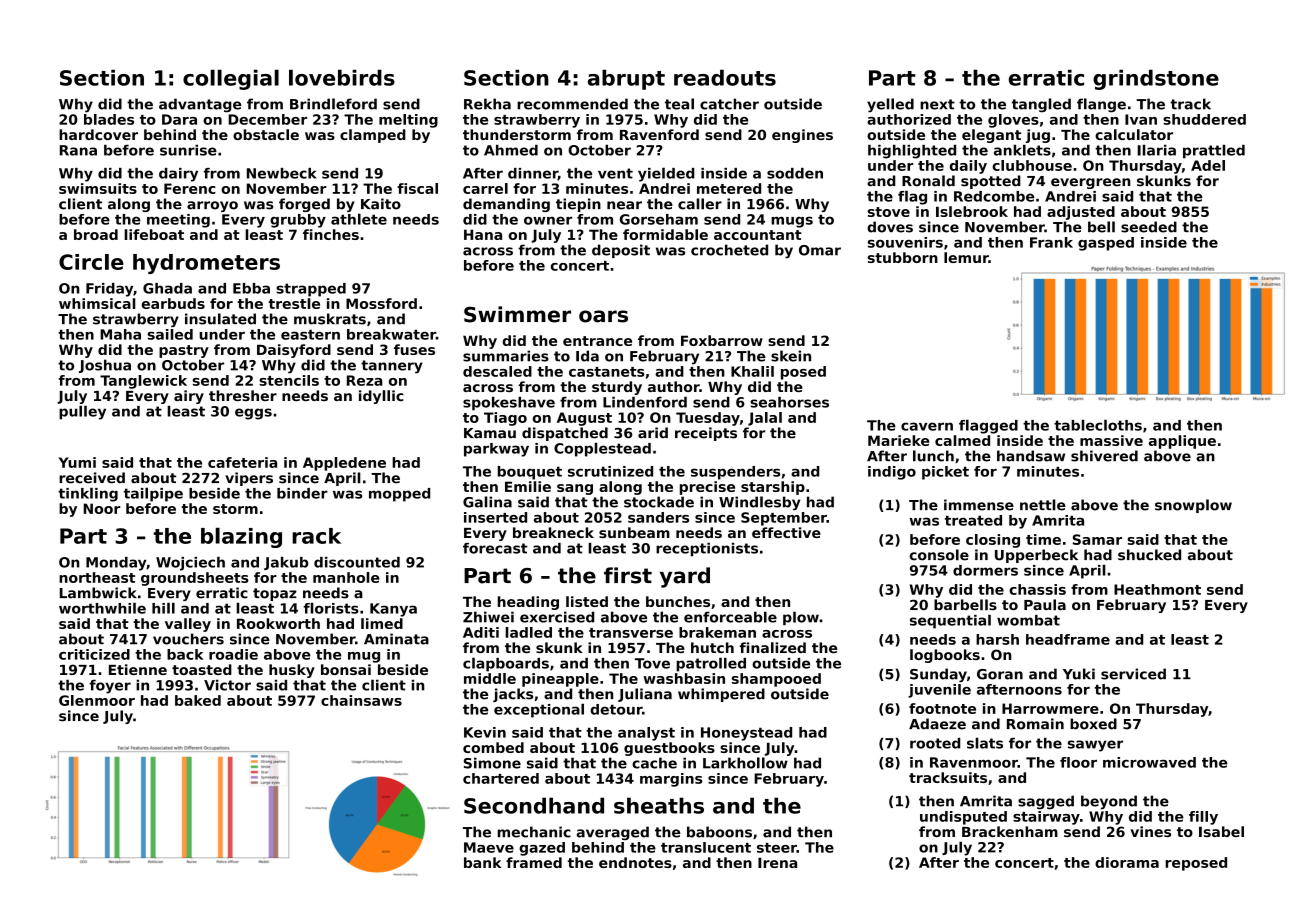 The height and width of the screenshot is (924, 1308). Describe the element at coordinates (373, 136) in the screenshot. I see `clamped` at that location.
